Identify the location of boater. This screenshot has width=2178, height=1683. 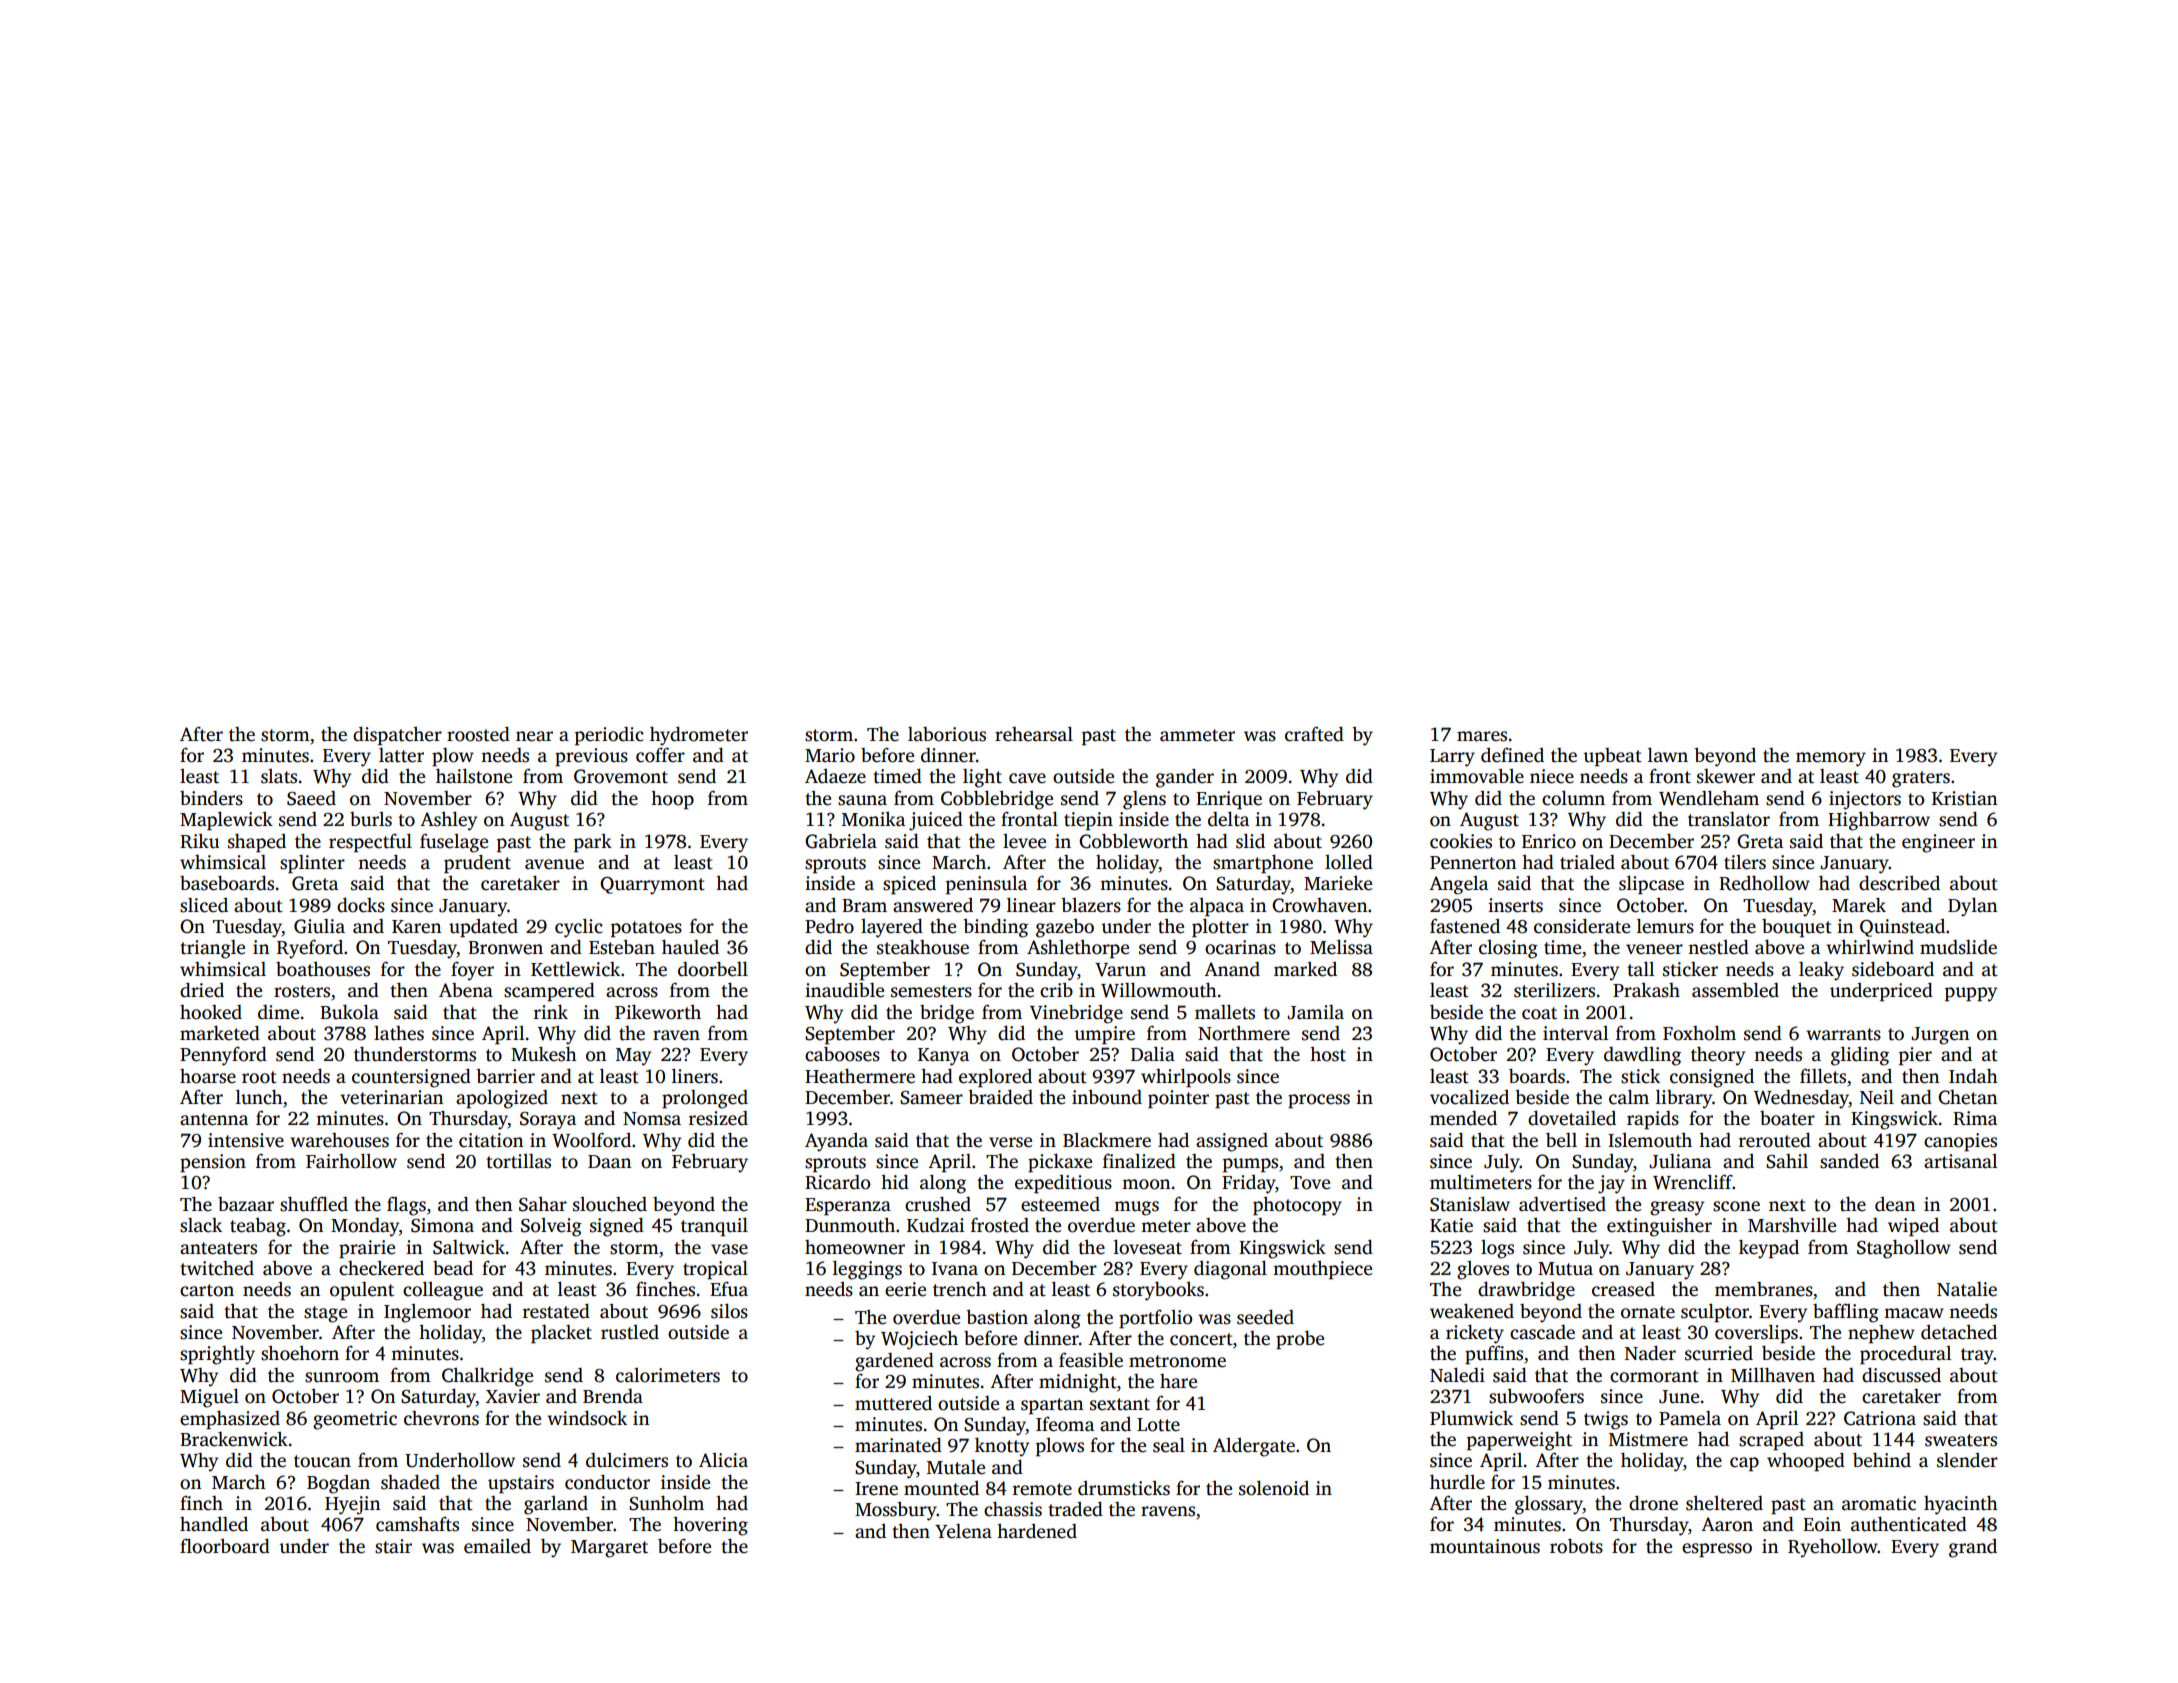
(1787, 1118).
